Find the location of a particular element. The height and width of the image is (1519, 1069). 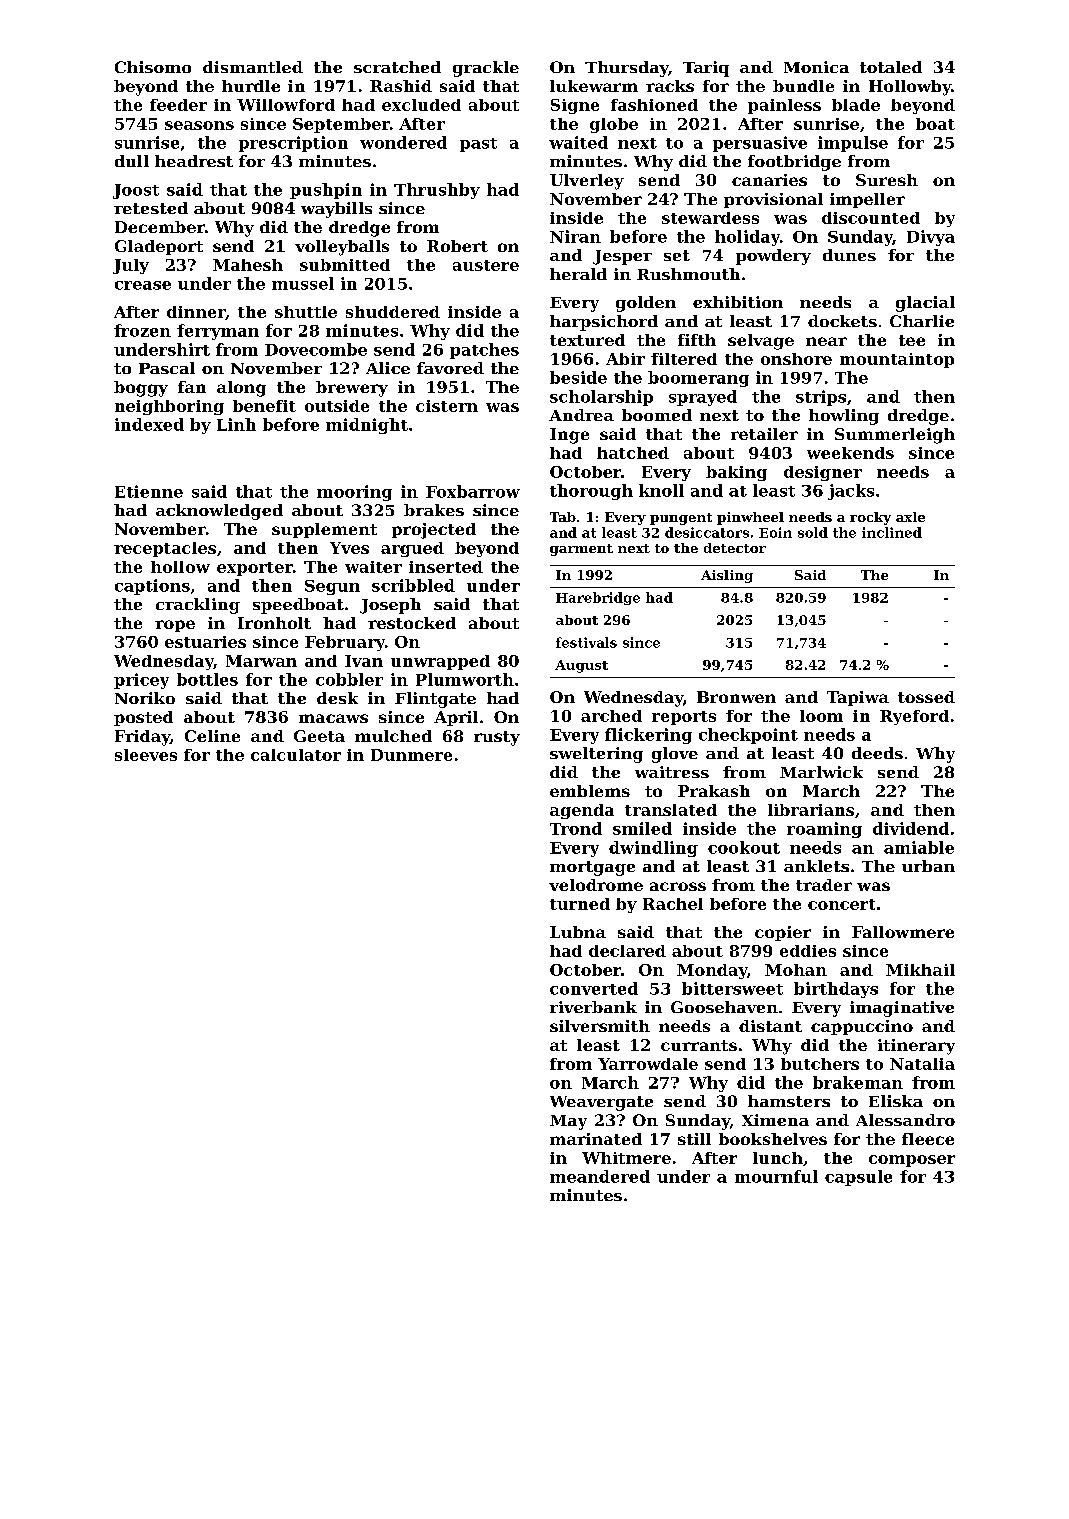

dismantled is located at coordinates (253, 67).
